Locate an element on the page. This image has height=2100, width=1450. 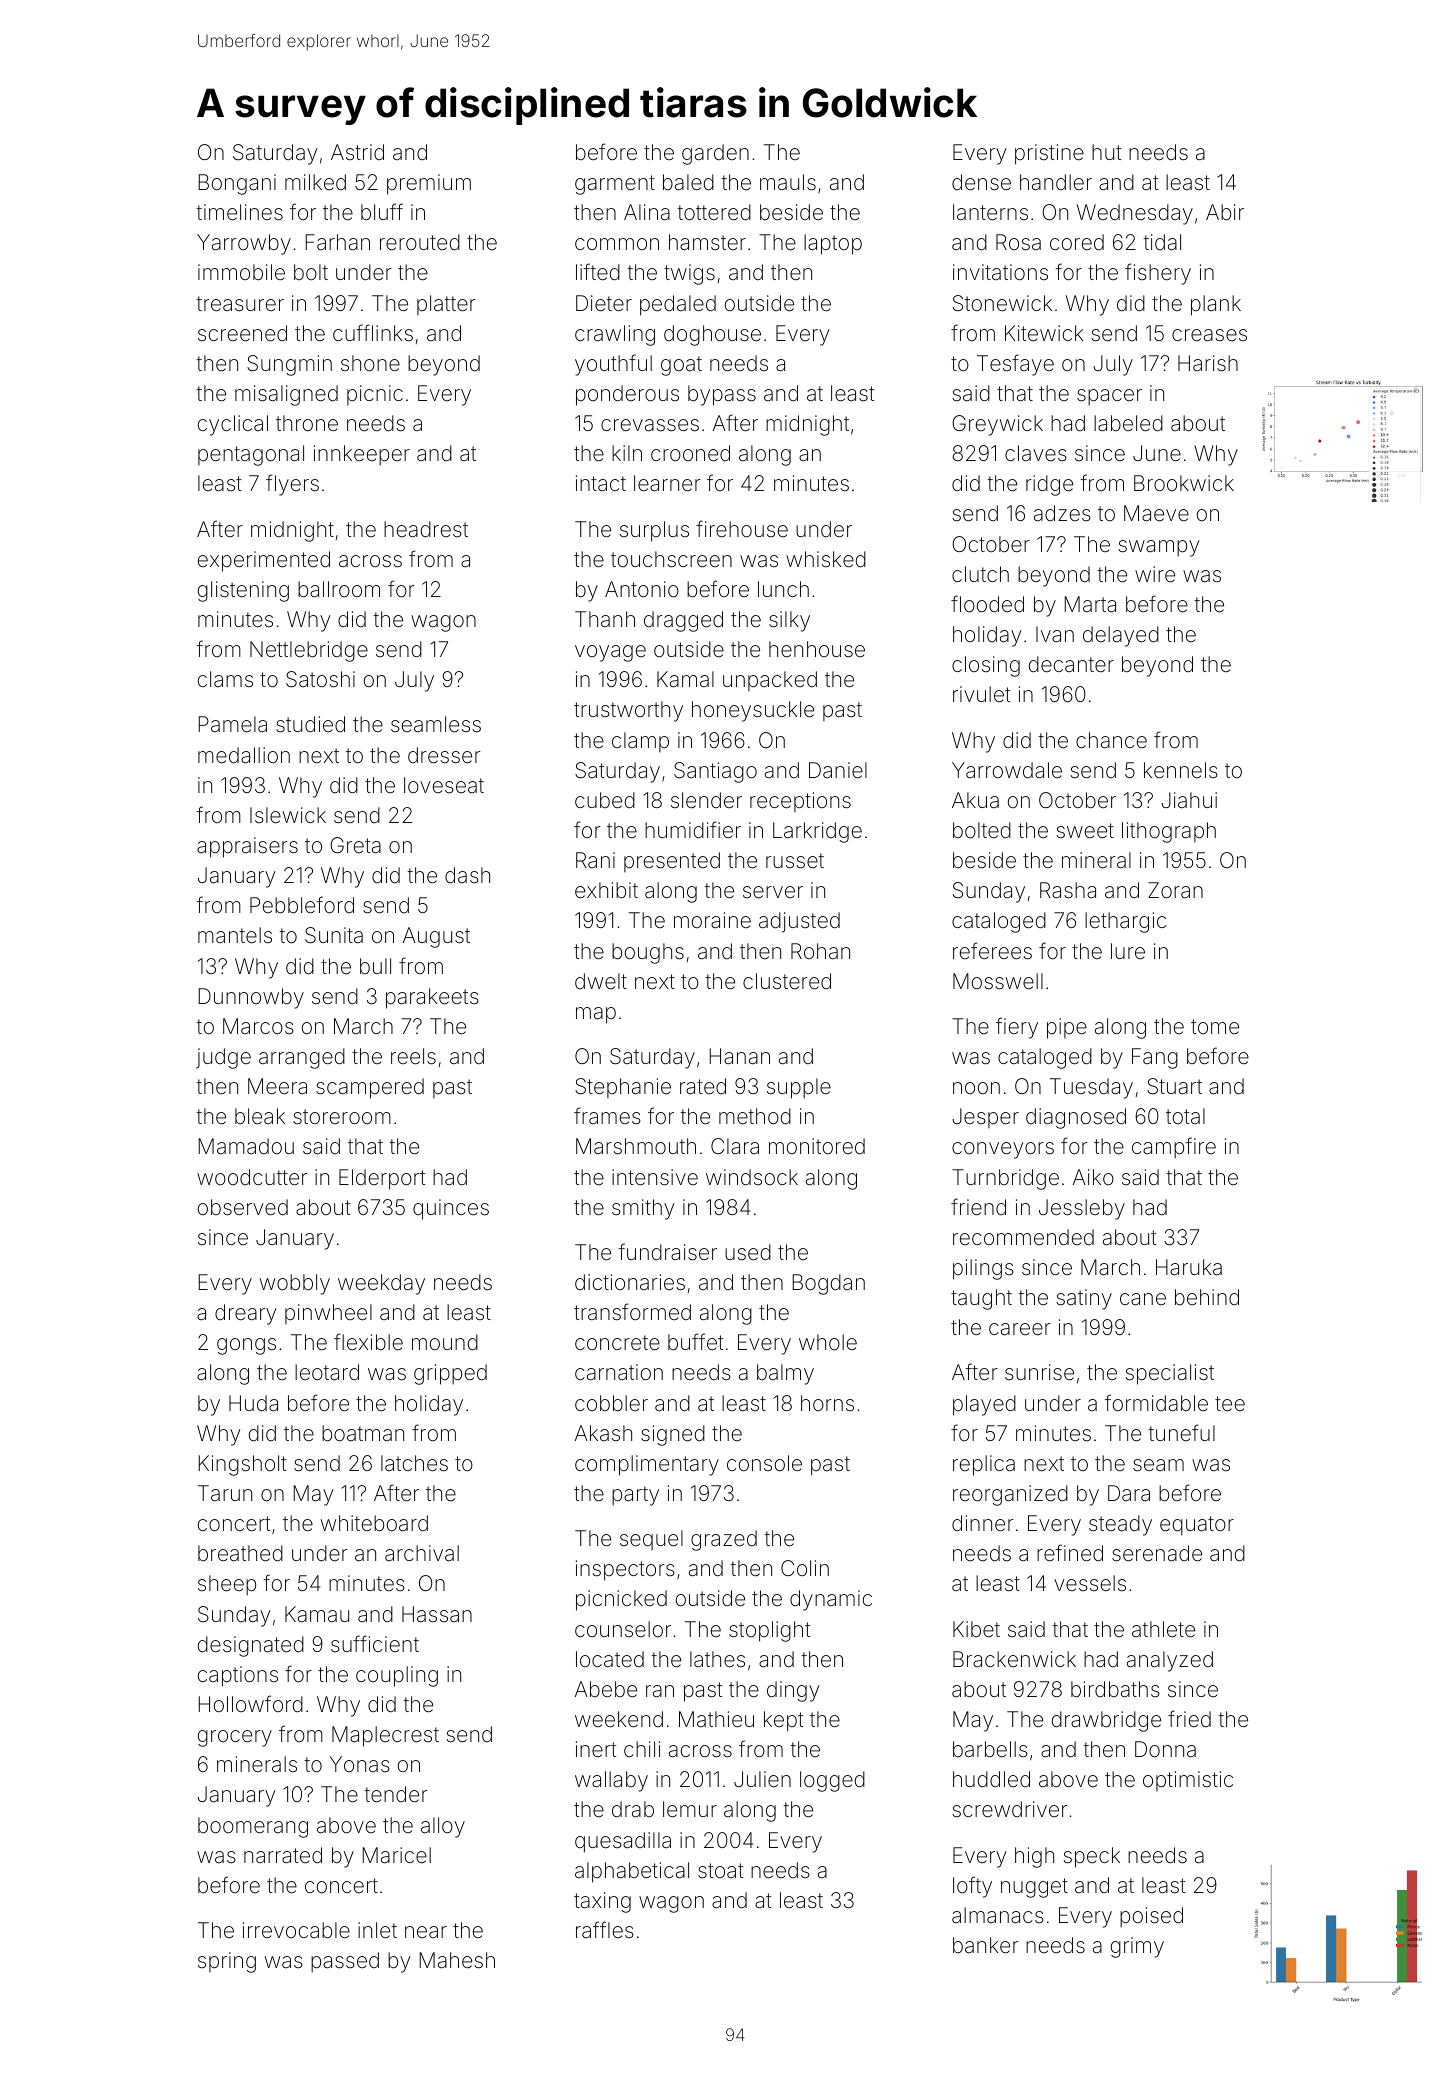
Rani is located at coordinates (595, 860).
